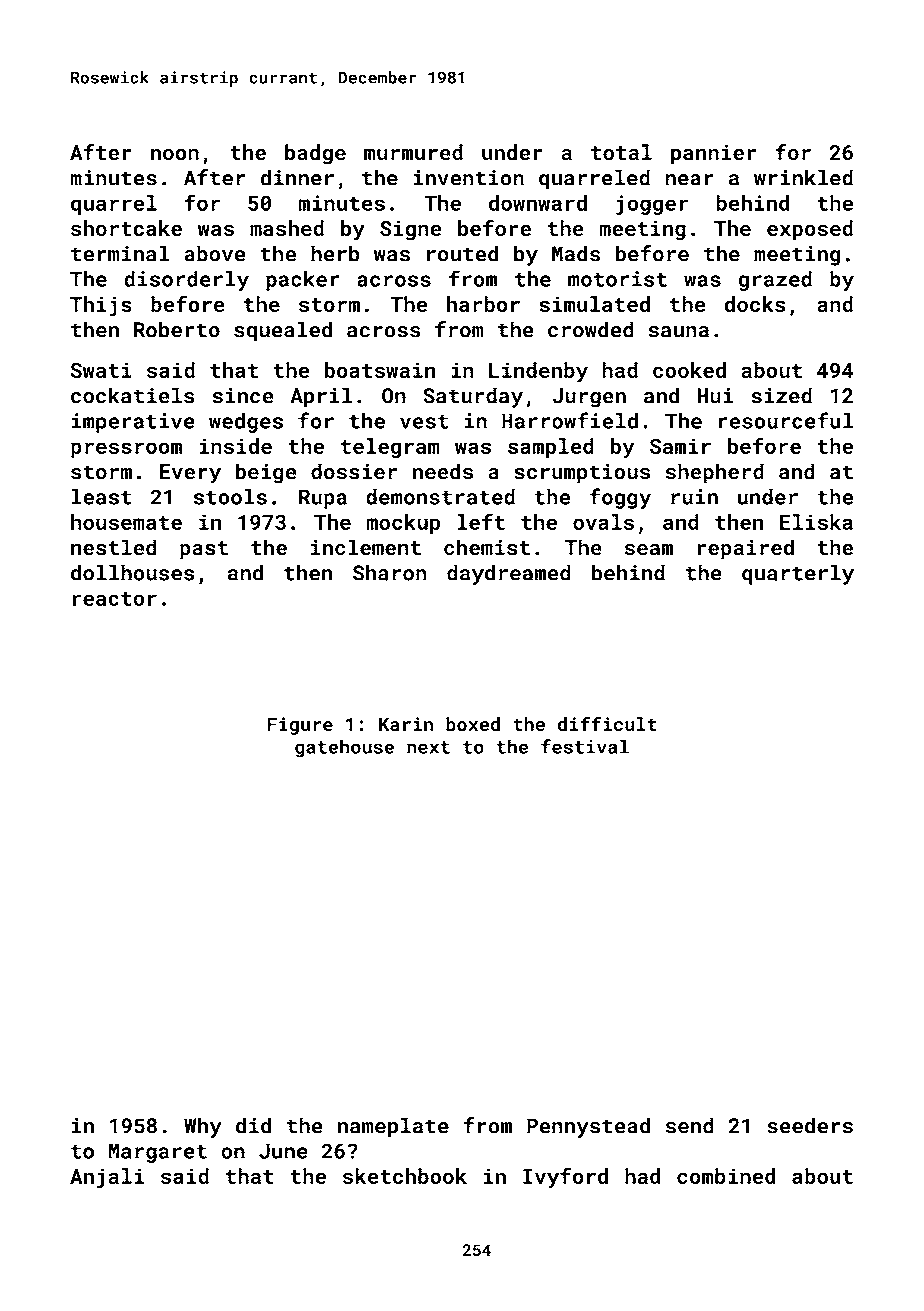 Image resolution: width=924 pixels, height=1311 pixels. What do you see at coordinates (803, 177) in the screenshot?
I see `wrinkled` at bounding box center [803, 177].
